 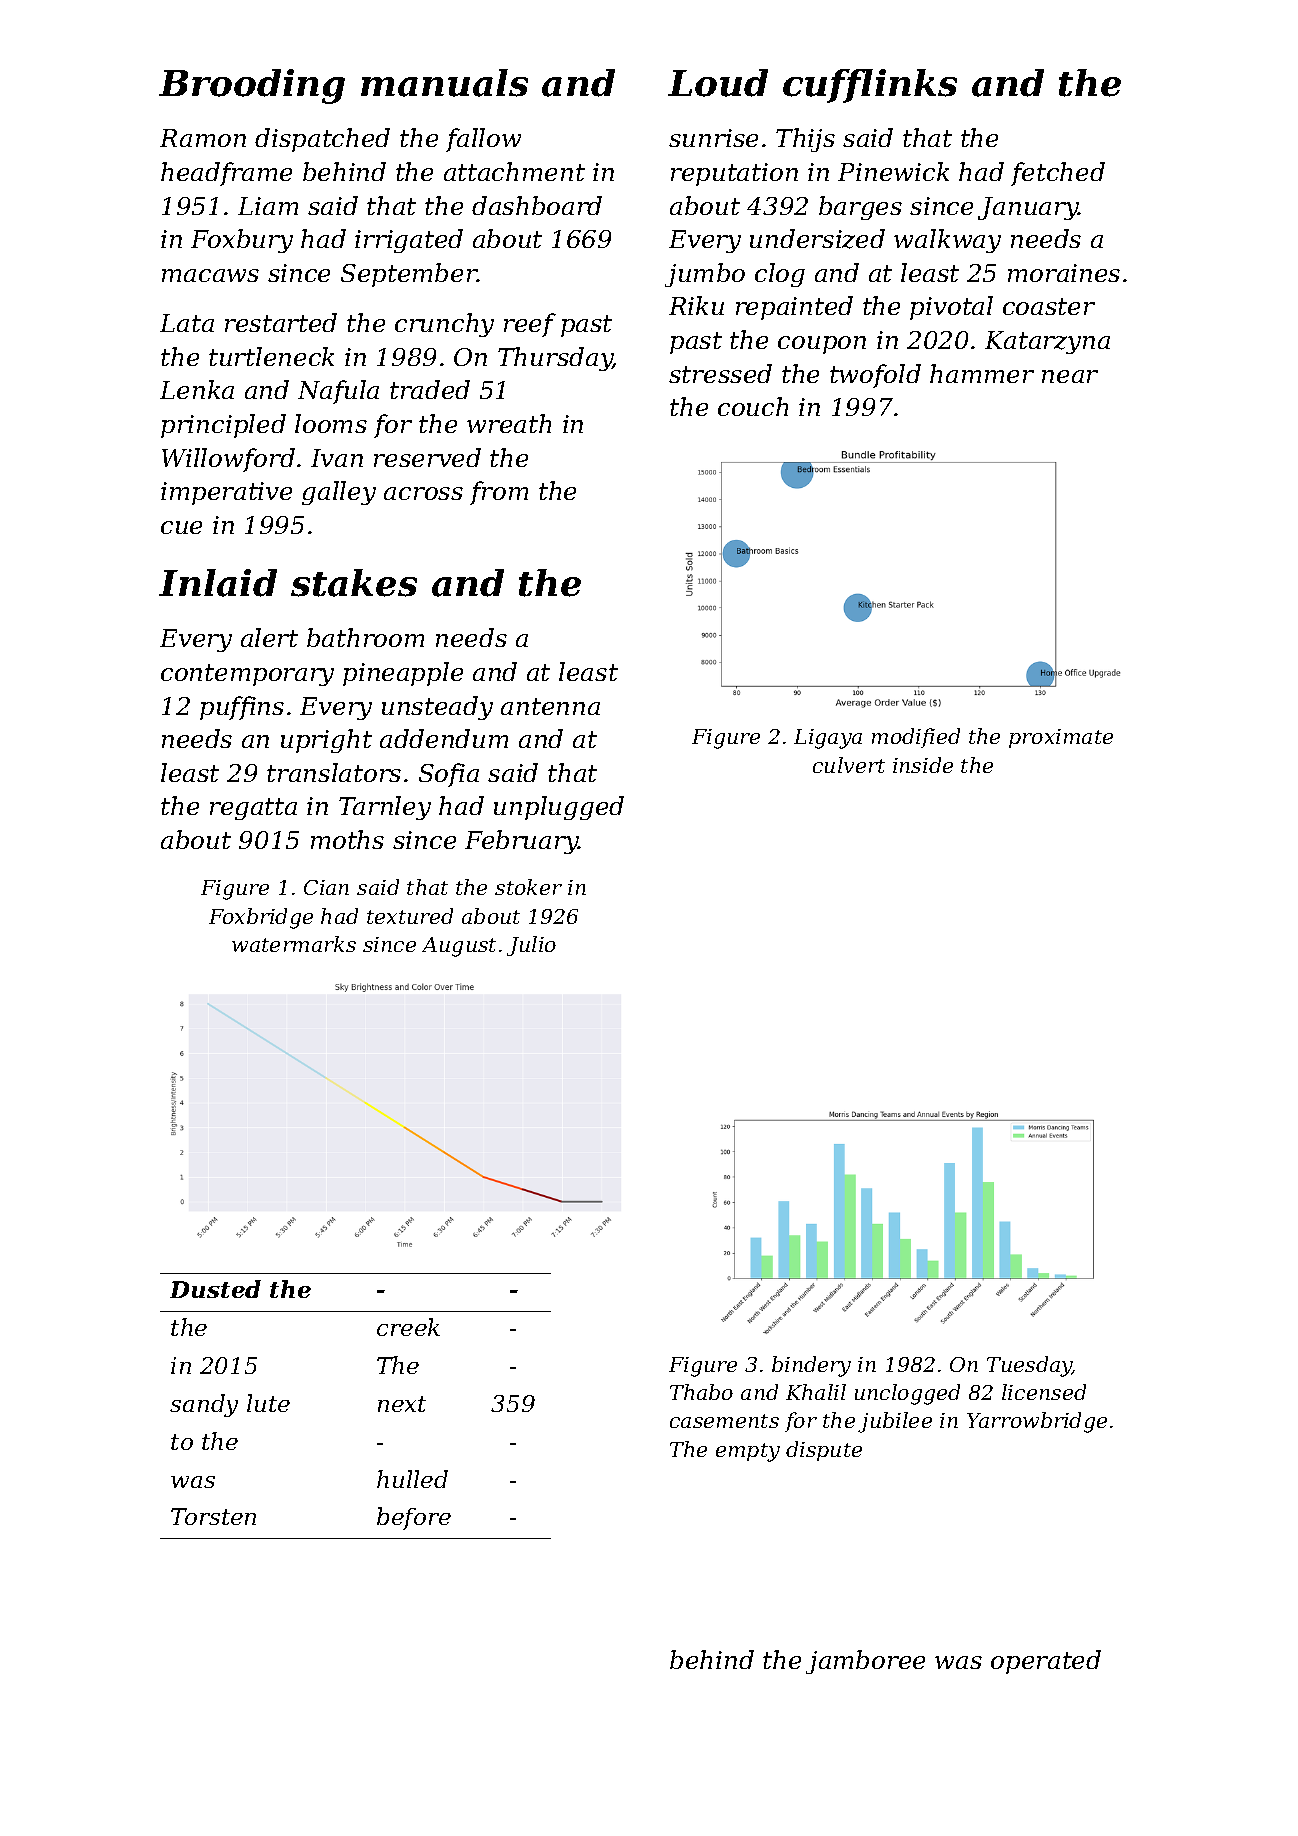 What do you see at coordinates (213, 1516) in the screenshot?
I see `Torsten` at bounding box center [213, 1516].
